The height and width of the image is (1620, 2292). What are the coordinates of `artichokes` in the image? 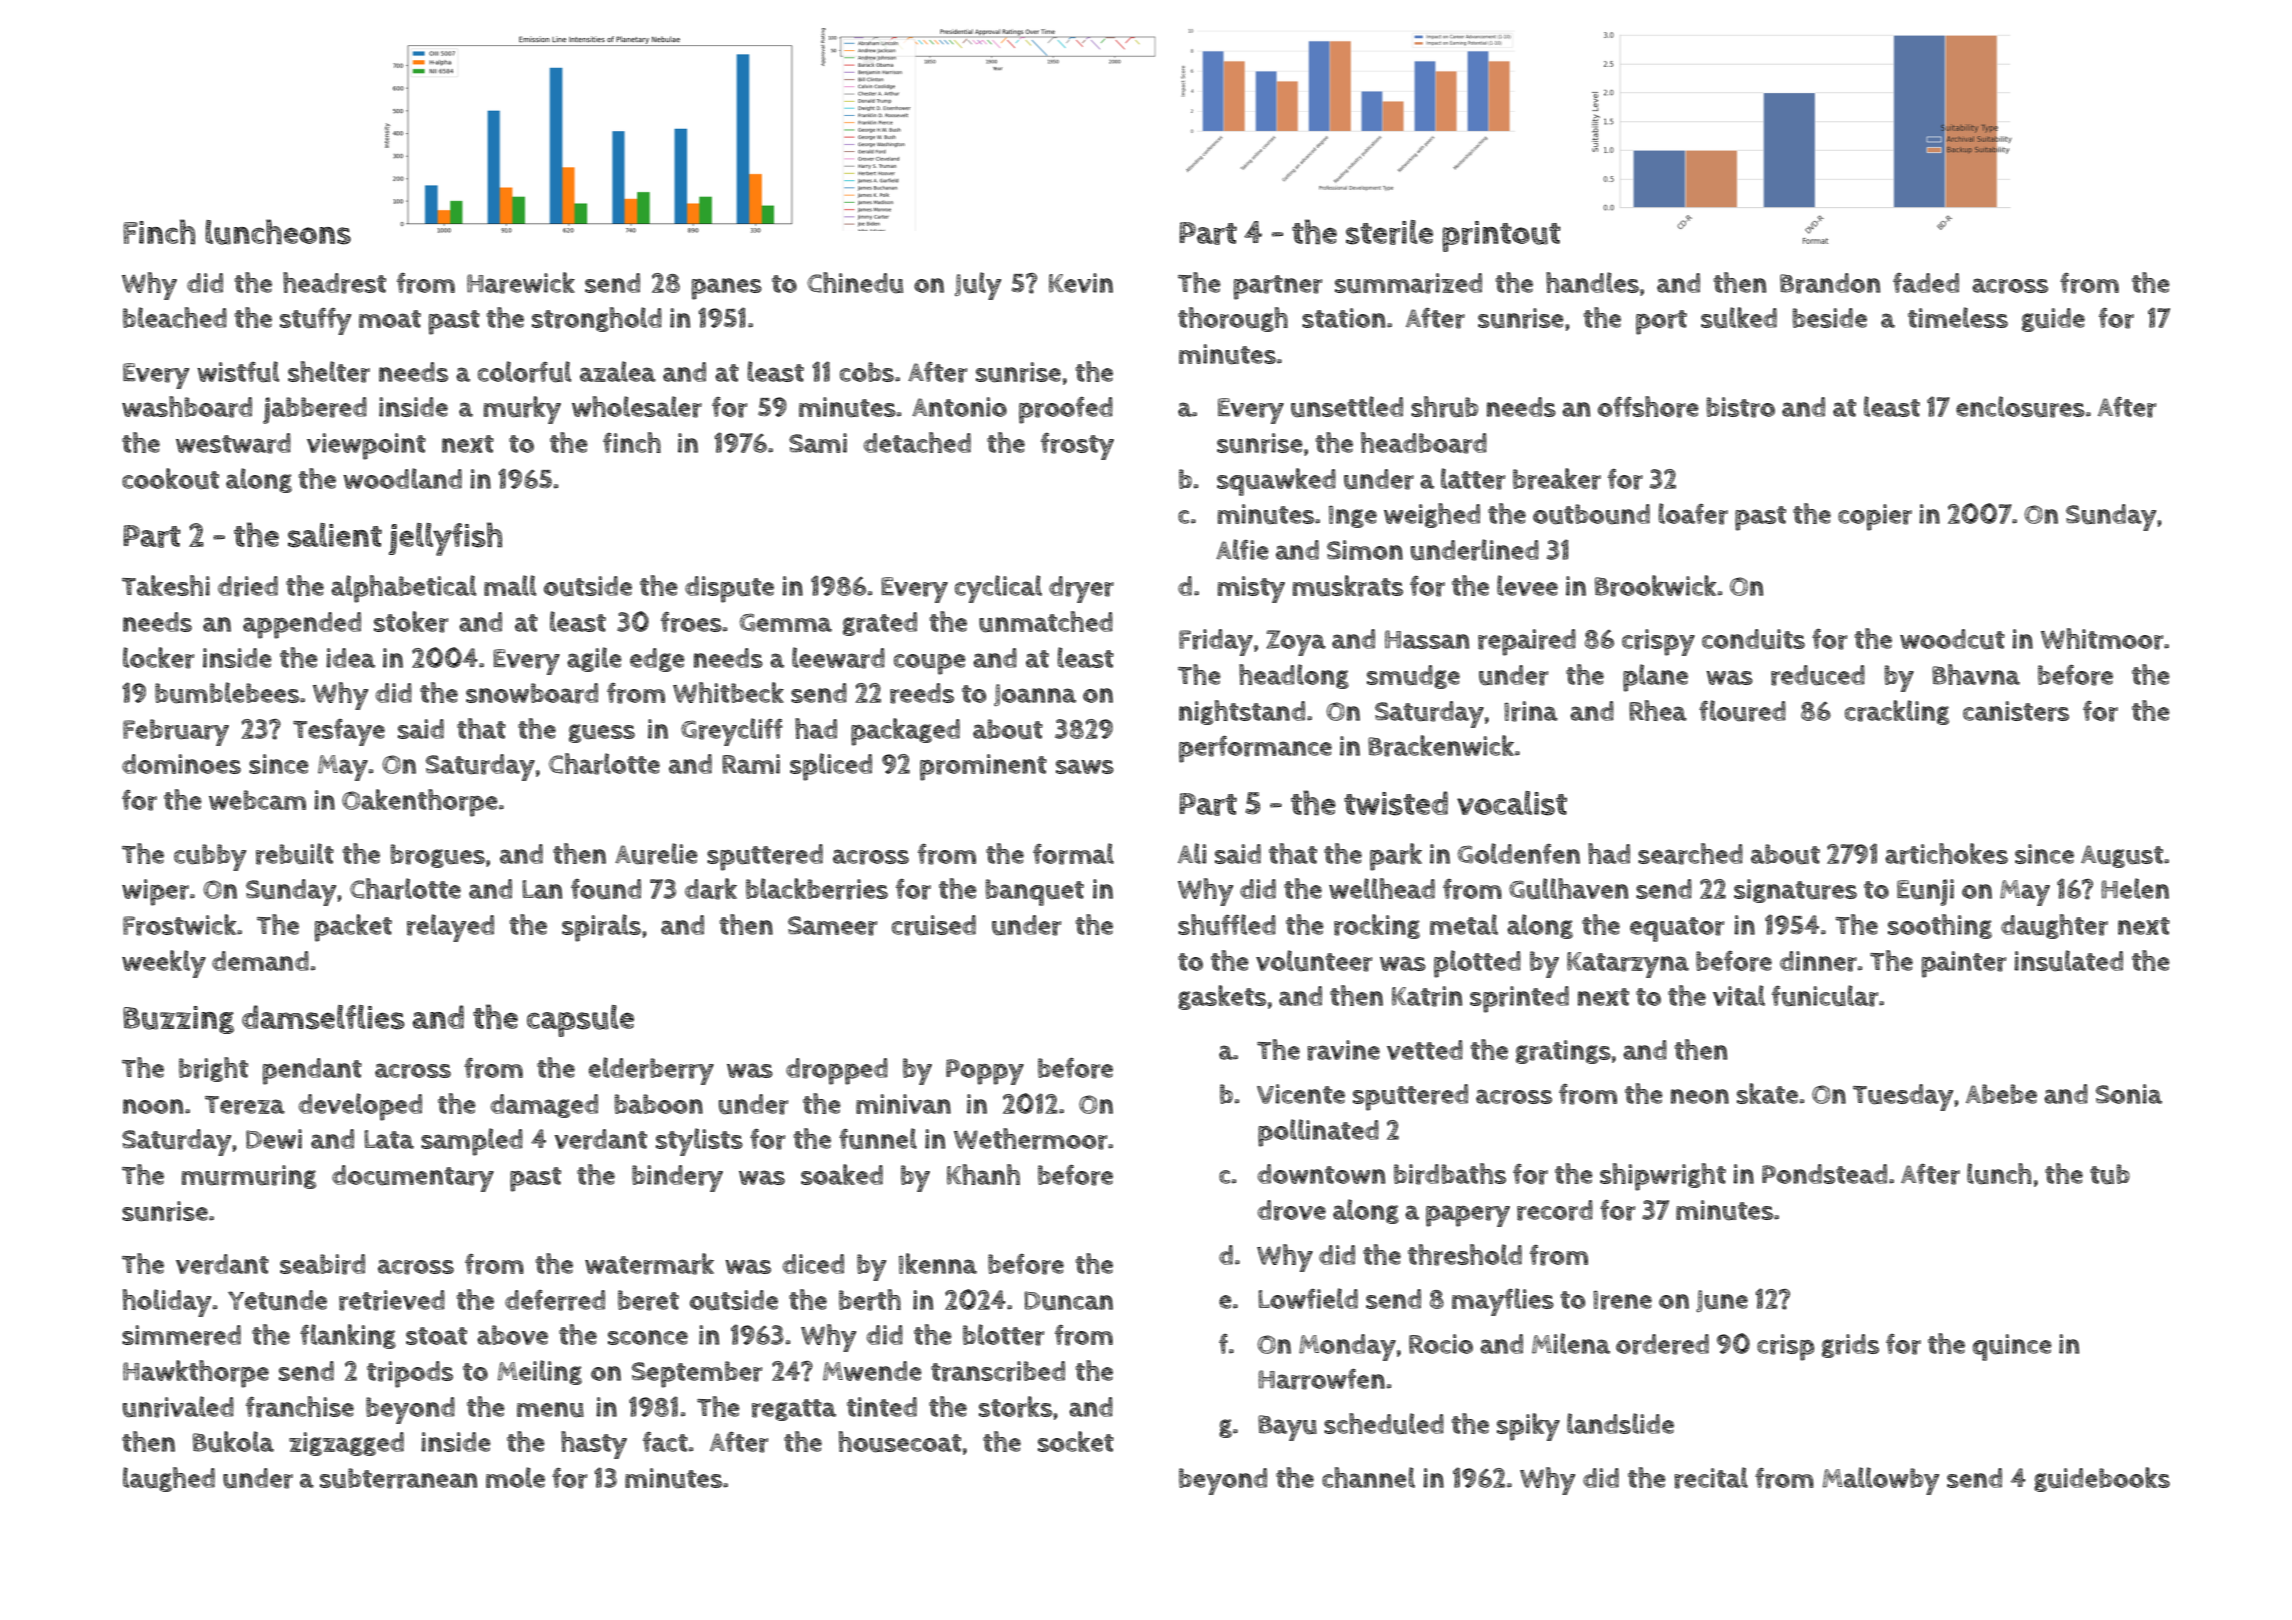 It's located at (1946, 854).
